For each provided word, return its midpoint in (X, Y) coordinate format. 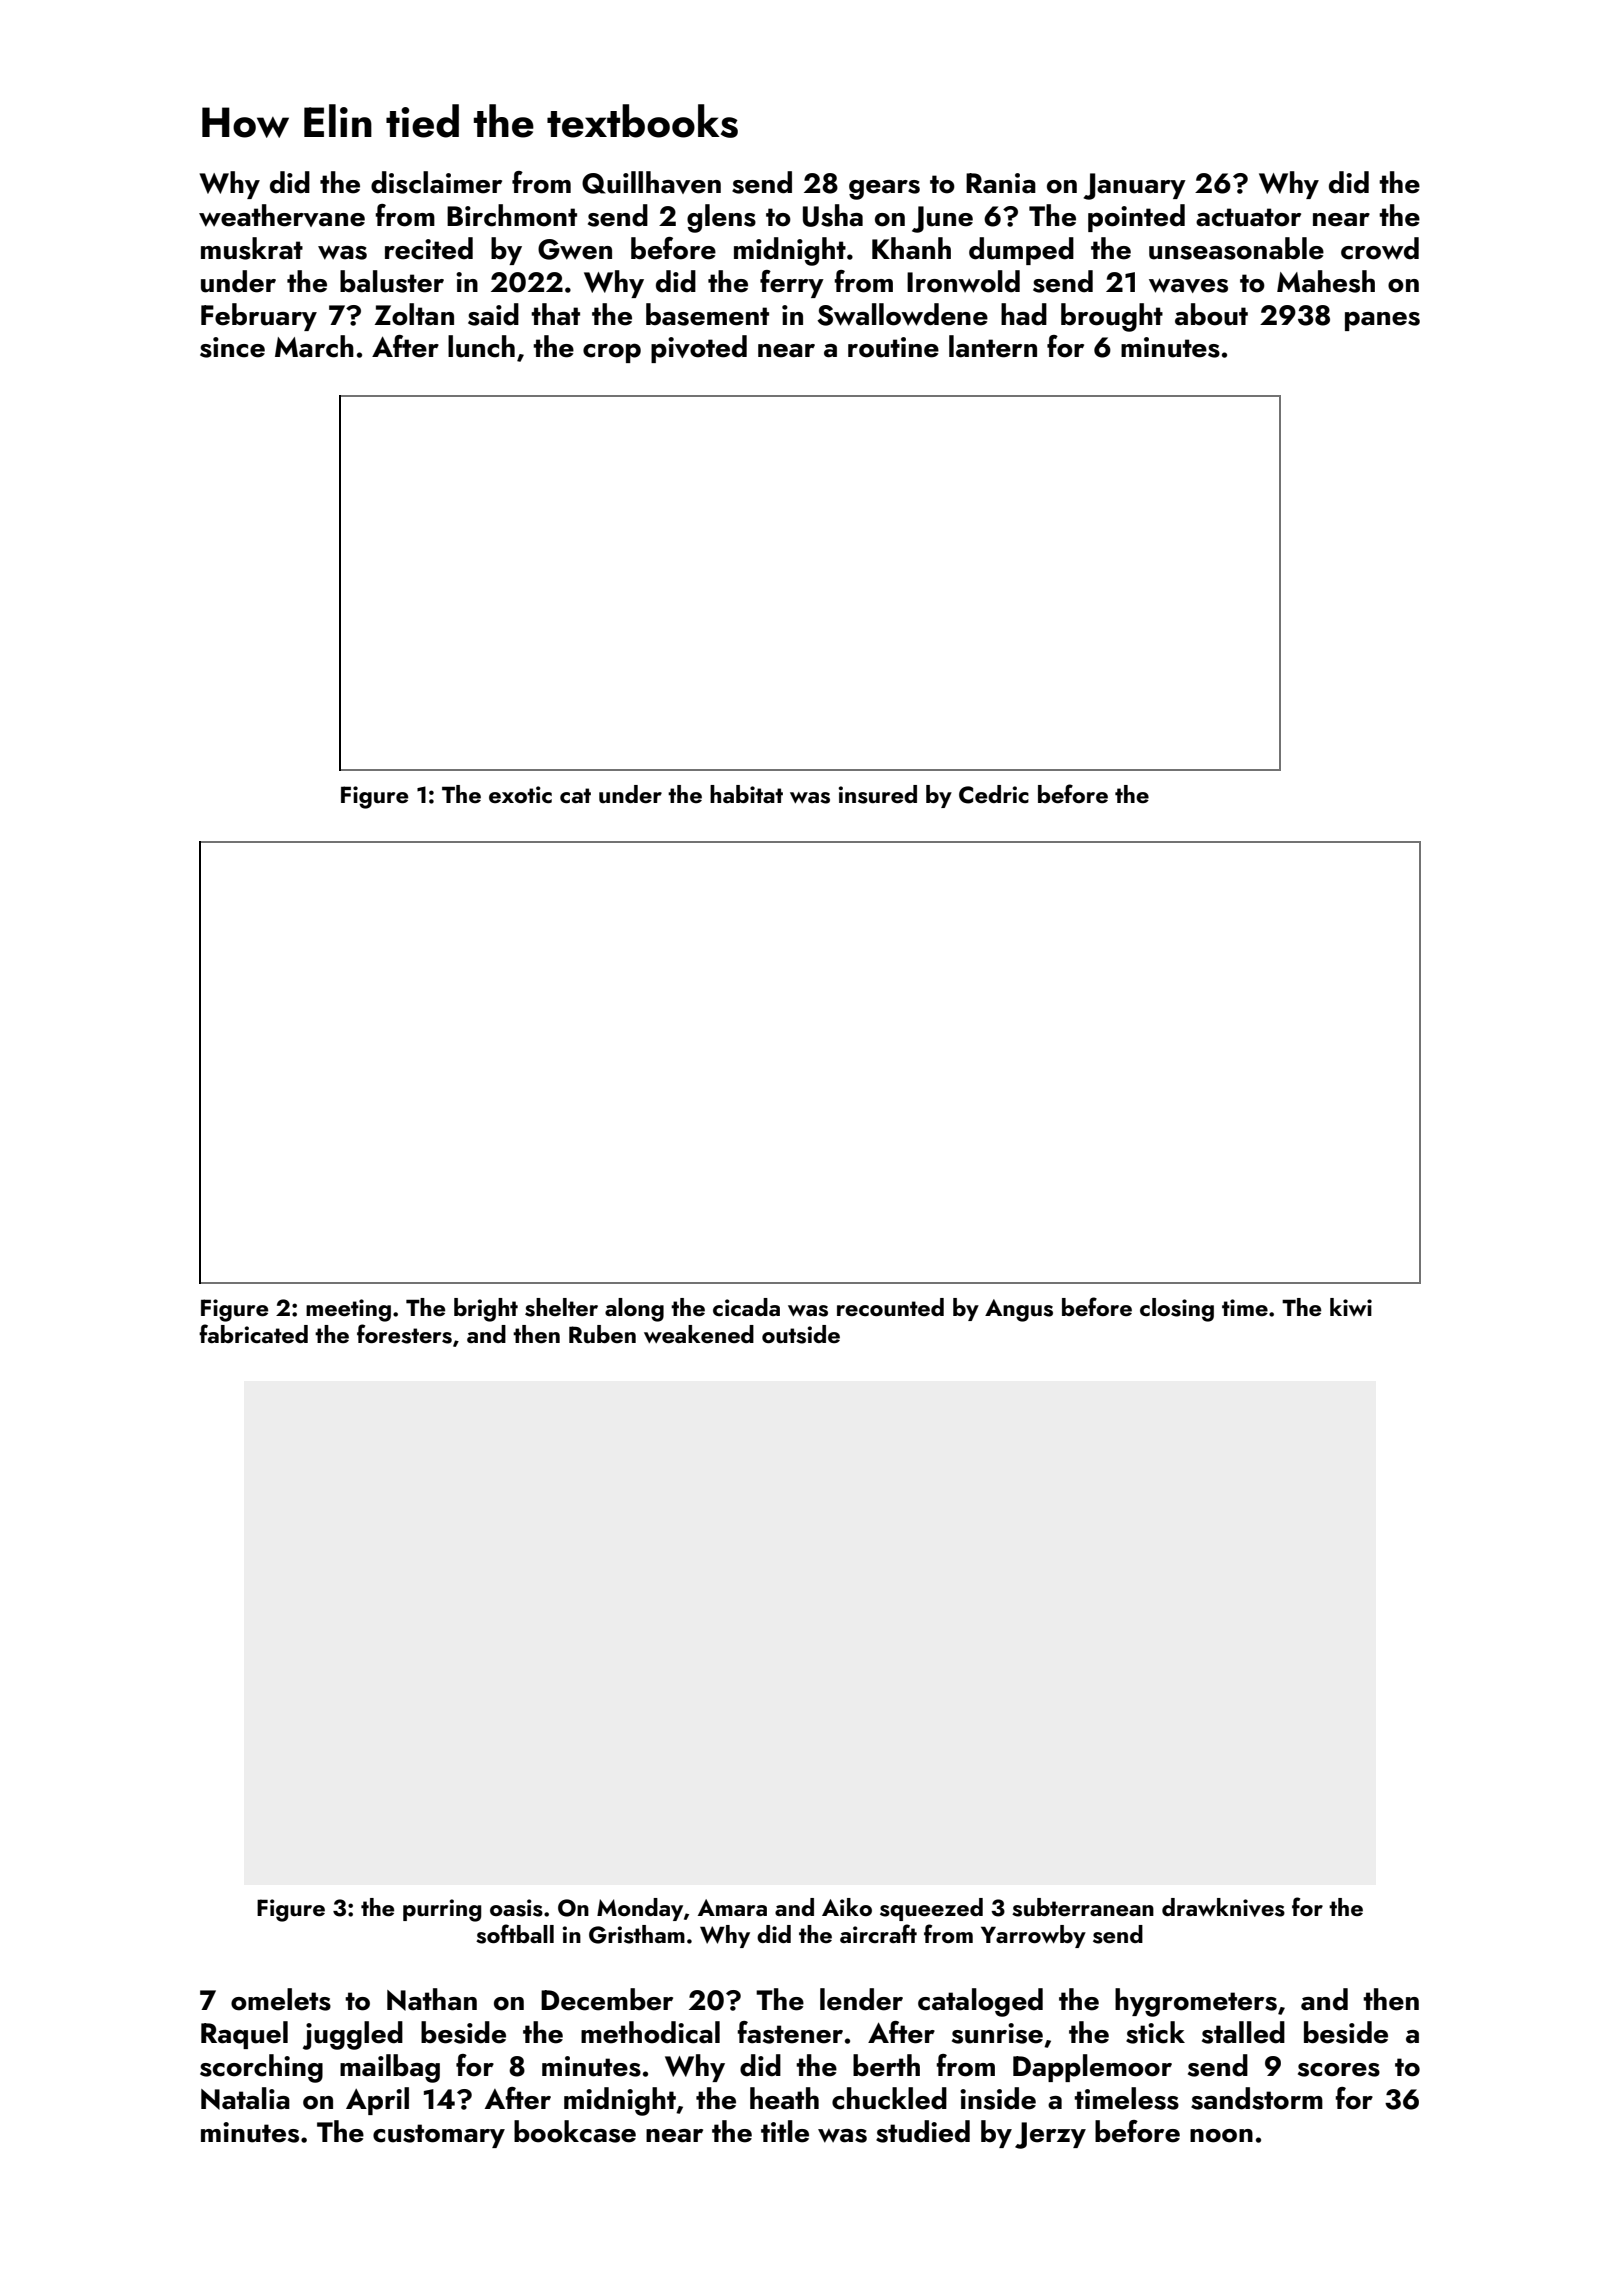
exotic (520, 794)
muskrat (252, 248)
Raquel (244, 2035)
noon (1221, 2136)
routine (893, 347)
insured (878, 794)
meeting (348, 1310)
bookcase (575, 2131)
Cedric (994, 794)
